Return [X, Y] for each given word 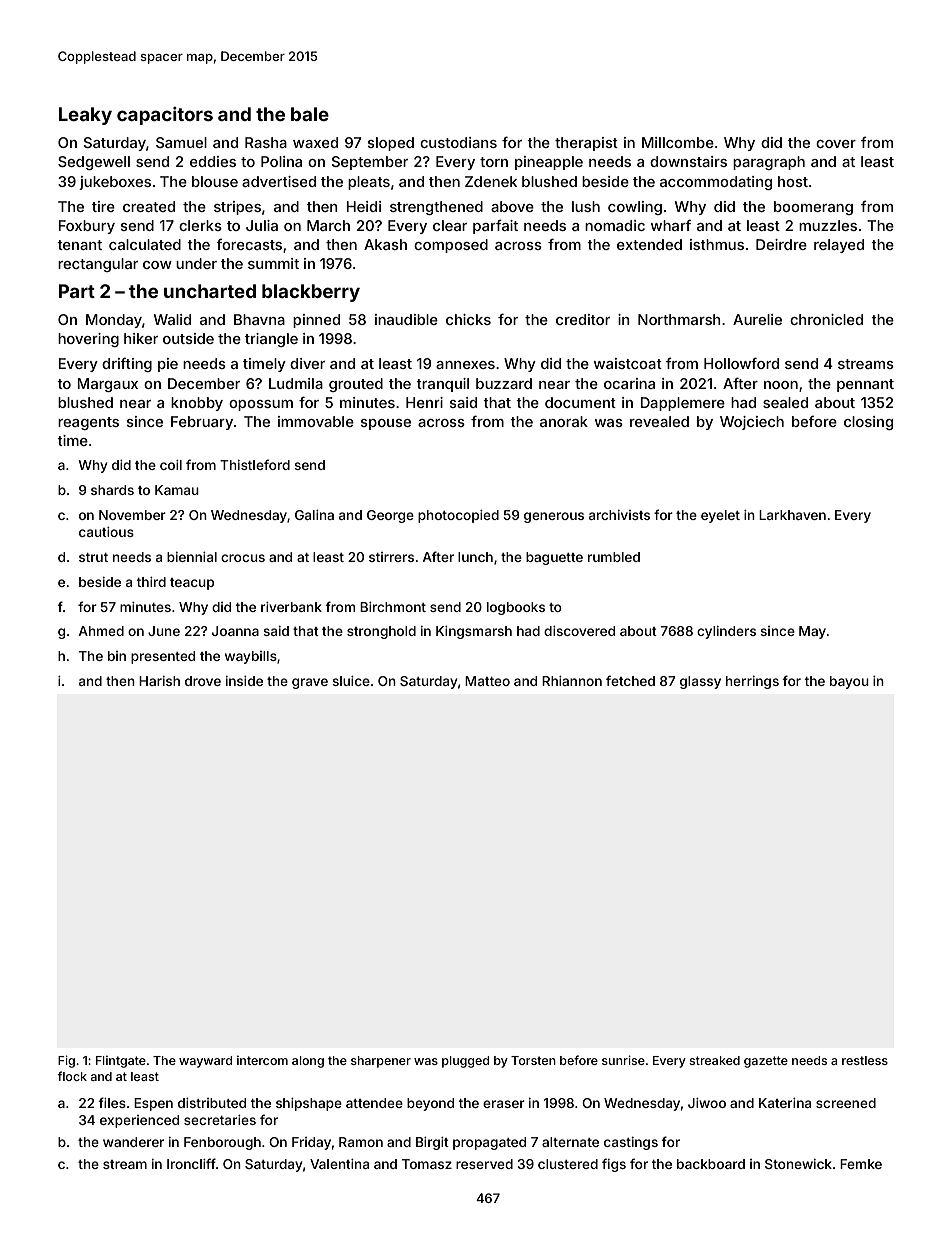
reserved [484, 1164]
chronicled [826, 319]
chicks [468, 319]
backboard [711, 1164]
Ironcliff [191, 1163]
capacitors [165, 116]
